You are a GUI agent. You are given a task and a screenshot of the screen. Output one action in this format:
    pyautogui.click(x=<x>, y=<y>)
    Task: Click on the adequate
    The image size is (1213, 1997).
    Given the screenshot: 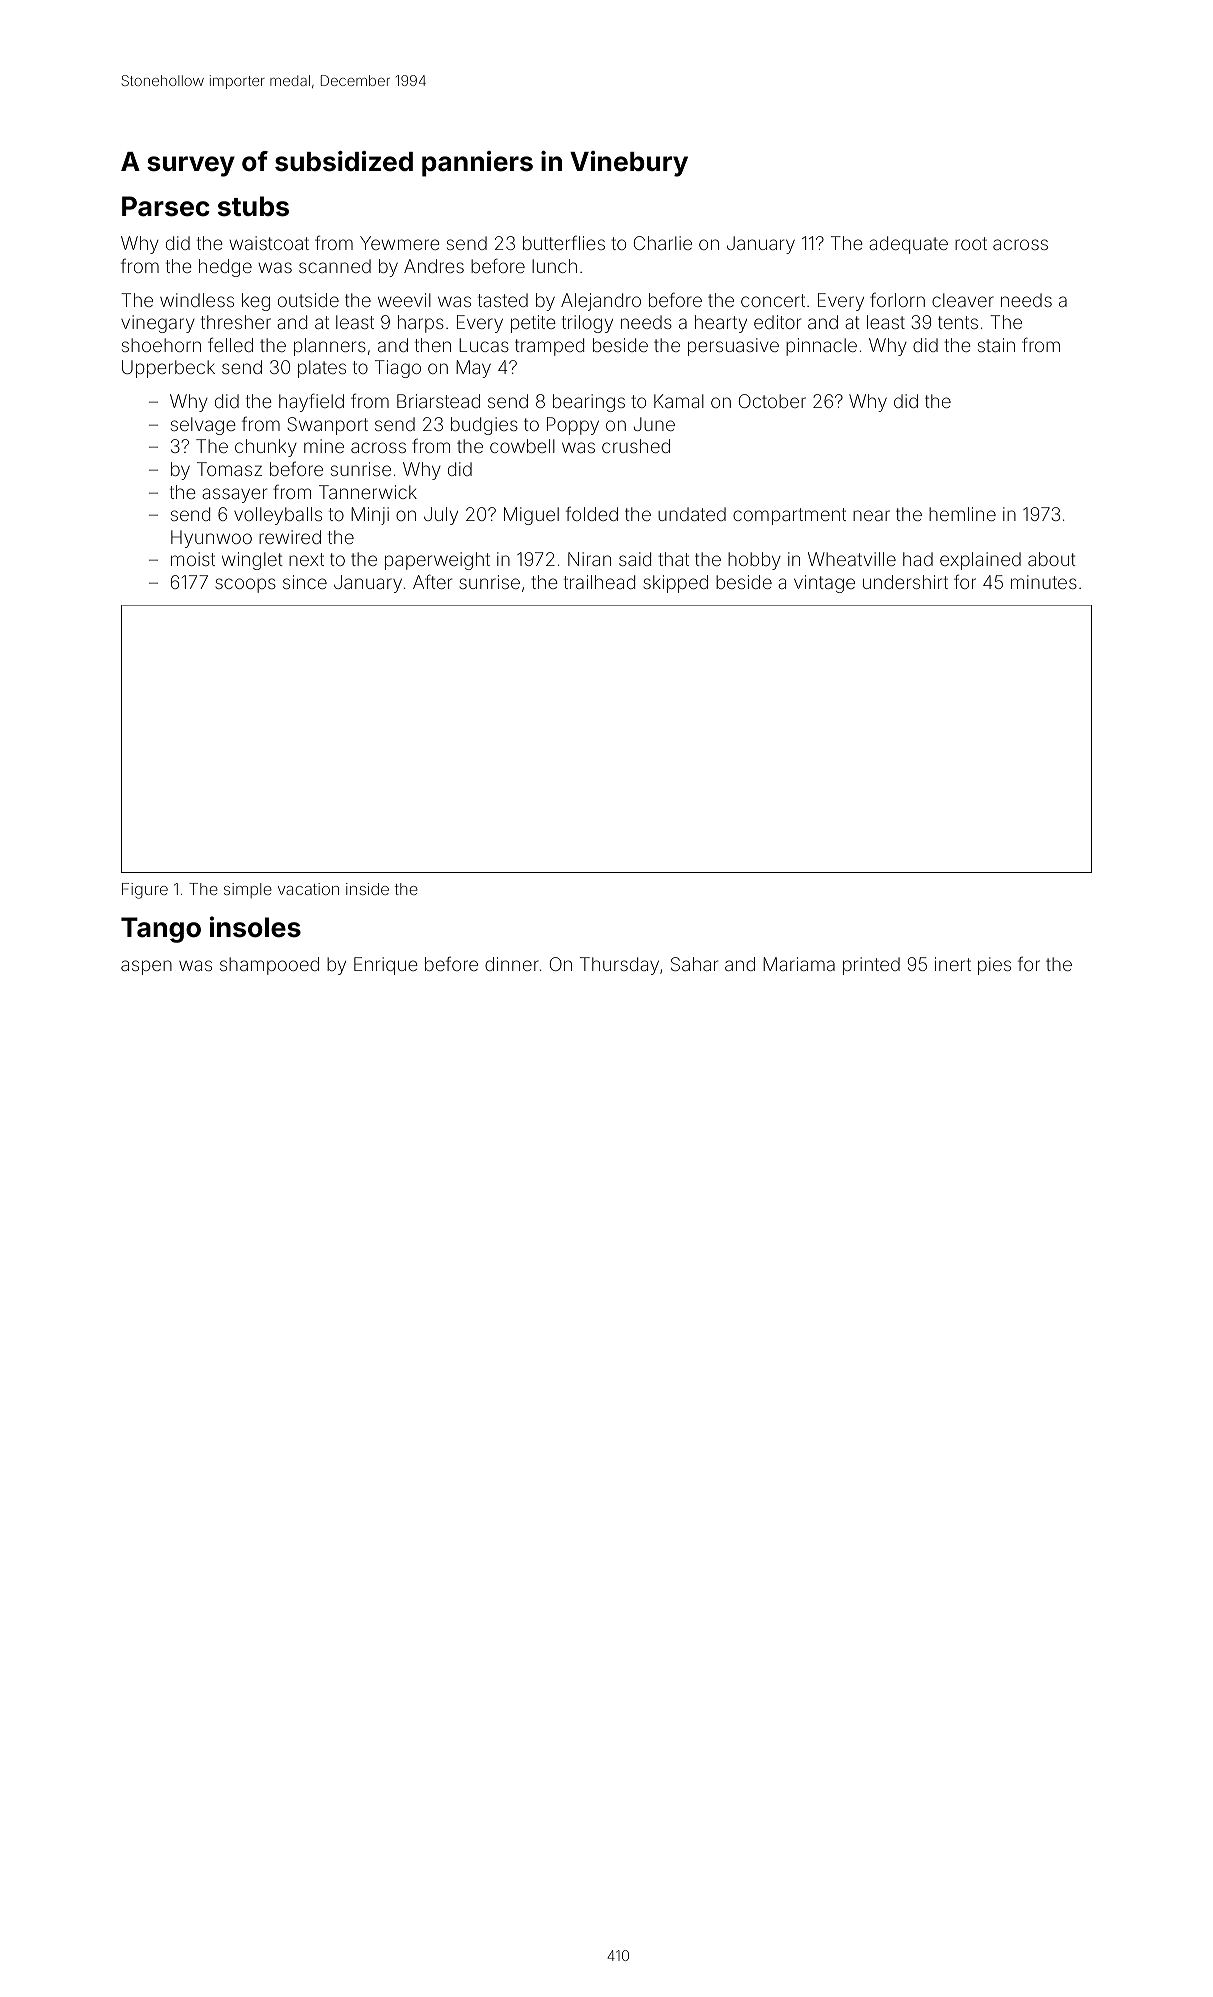 What is the action you would take?
    pyautogui.click(x=908, y=245)
